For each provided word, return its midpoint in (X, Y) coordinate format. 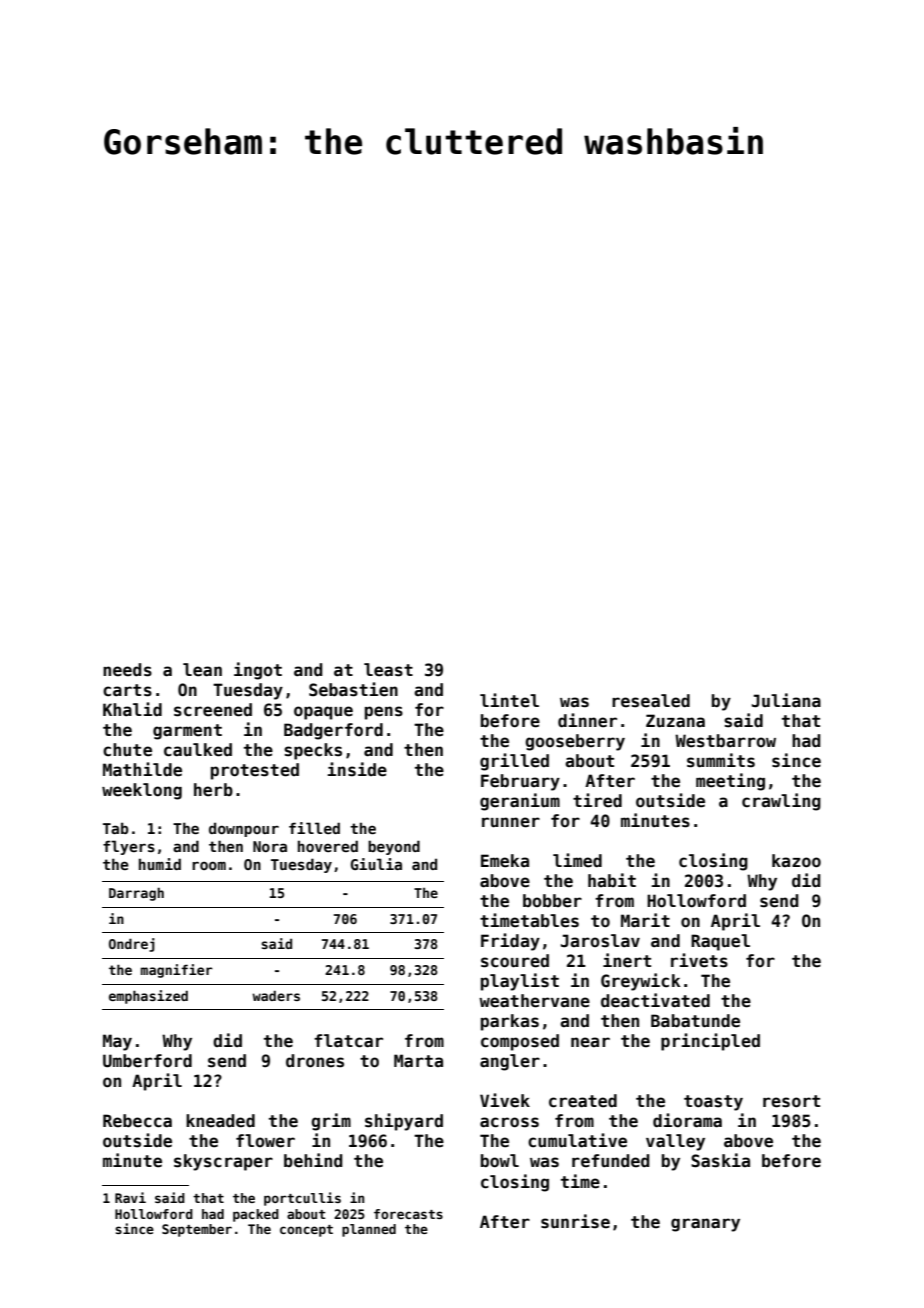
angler (510, 1062)
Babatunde (695, 1021)
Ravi (130, 1197)
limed (577, 860)
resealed (651, 701)
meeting (730, 782)
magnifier (177, 971)
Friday (510, 942)
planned (369, 1230)
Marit (645, 920)
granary (705, 1225)
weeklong (142, 791)
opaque (323, 713)
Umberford (147, 1061)
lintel (509, 700)
